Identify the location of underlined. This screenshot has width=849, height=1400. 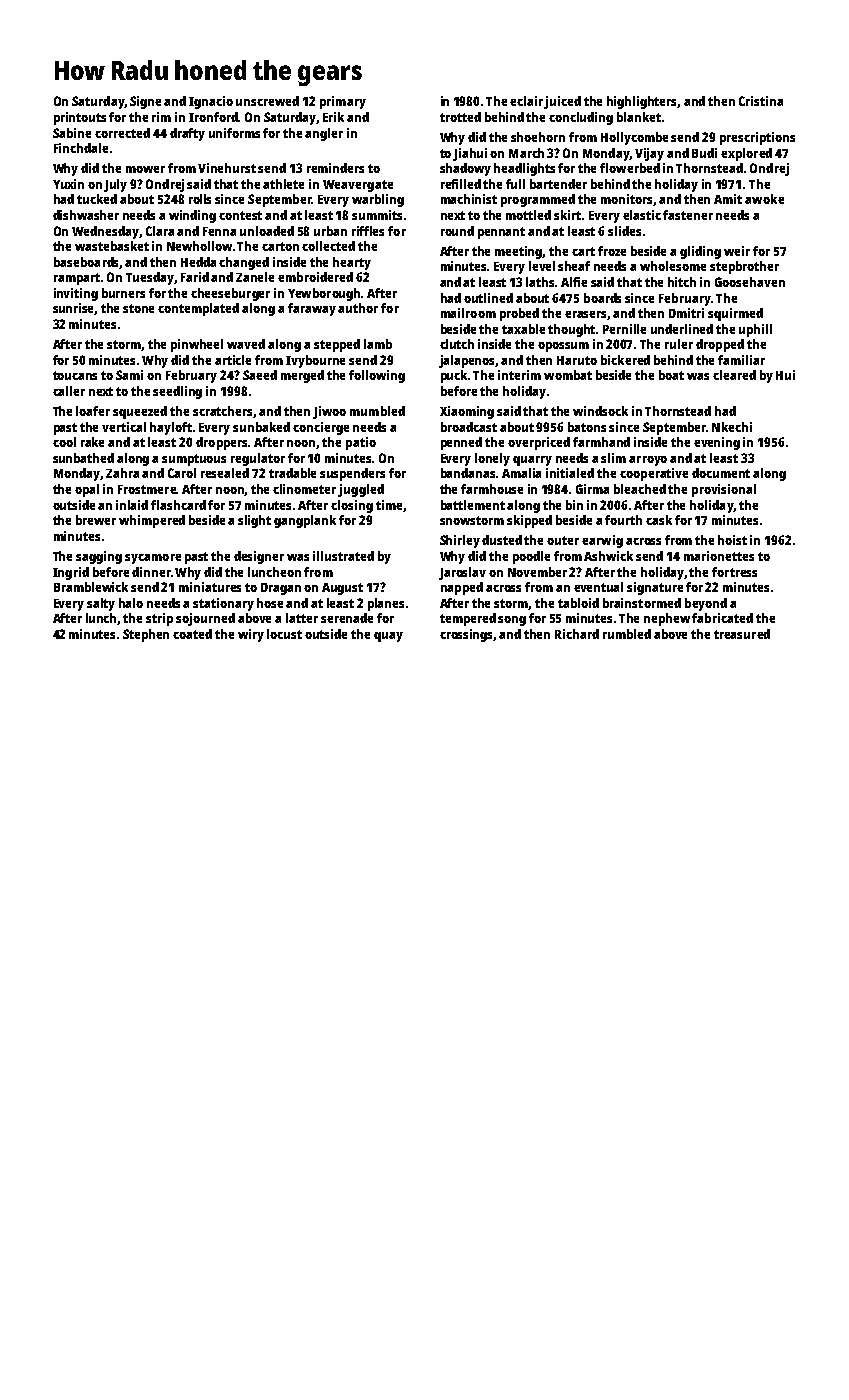
(682, 329).
